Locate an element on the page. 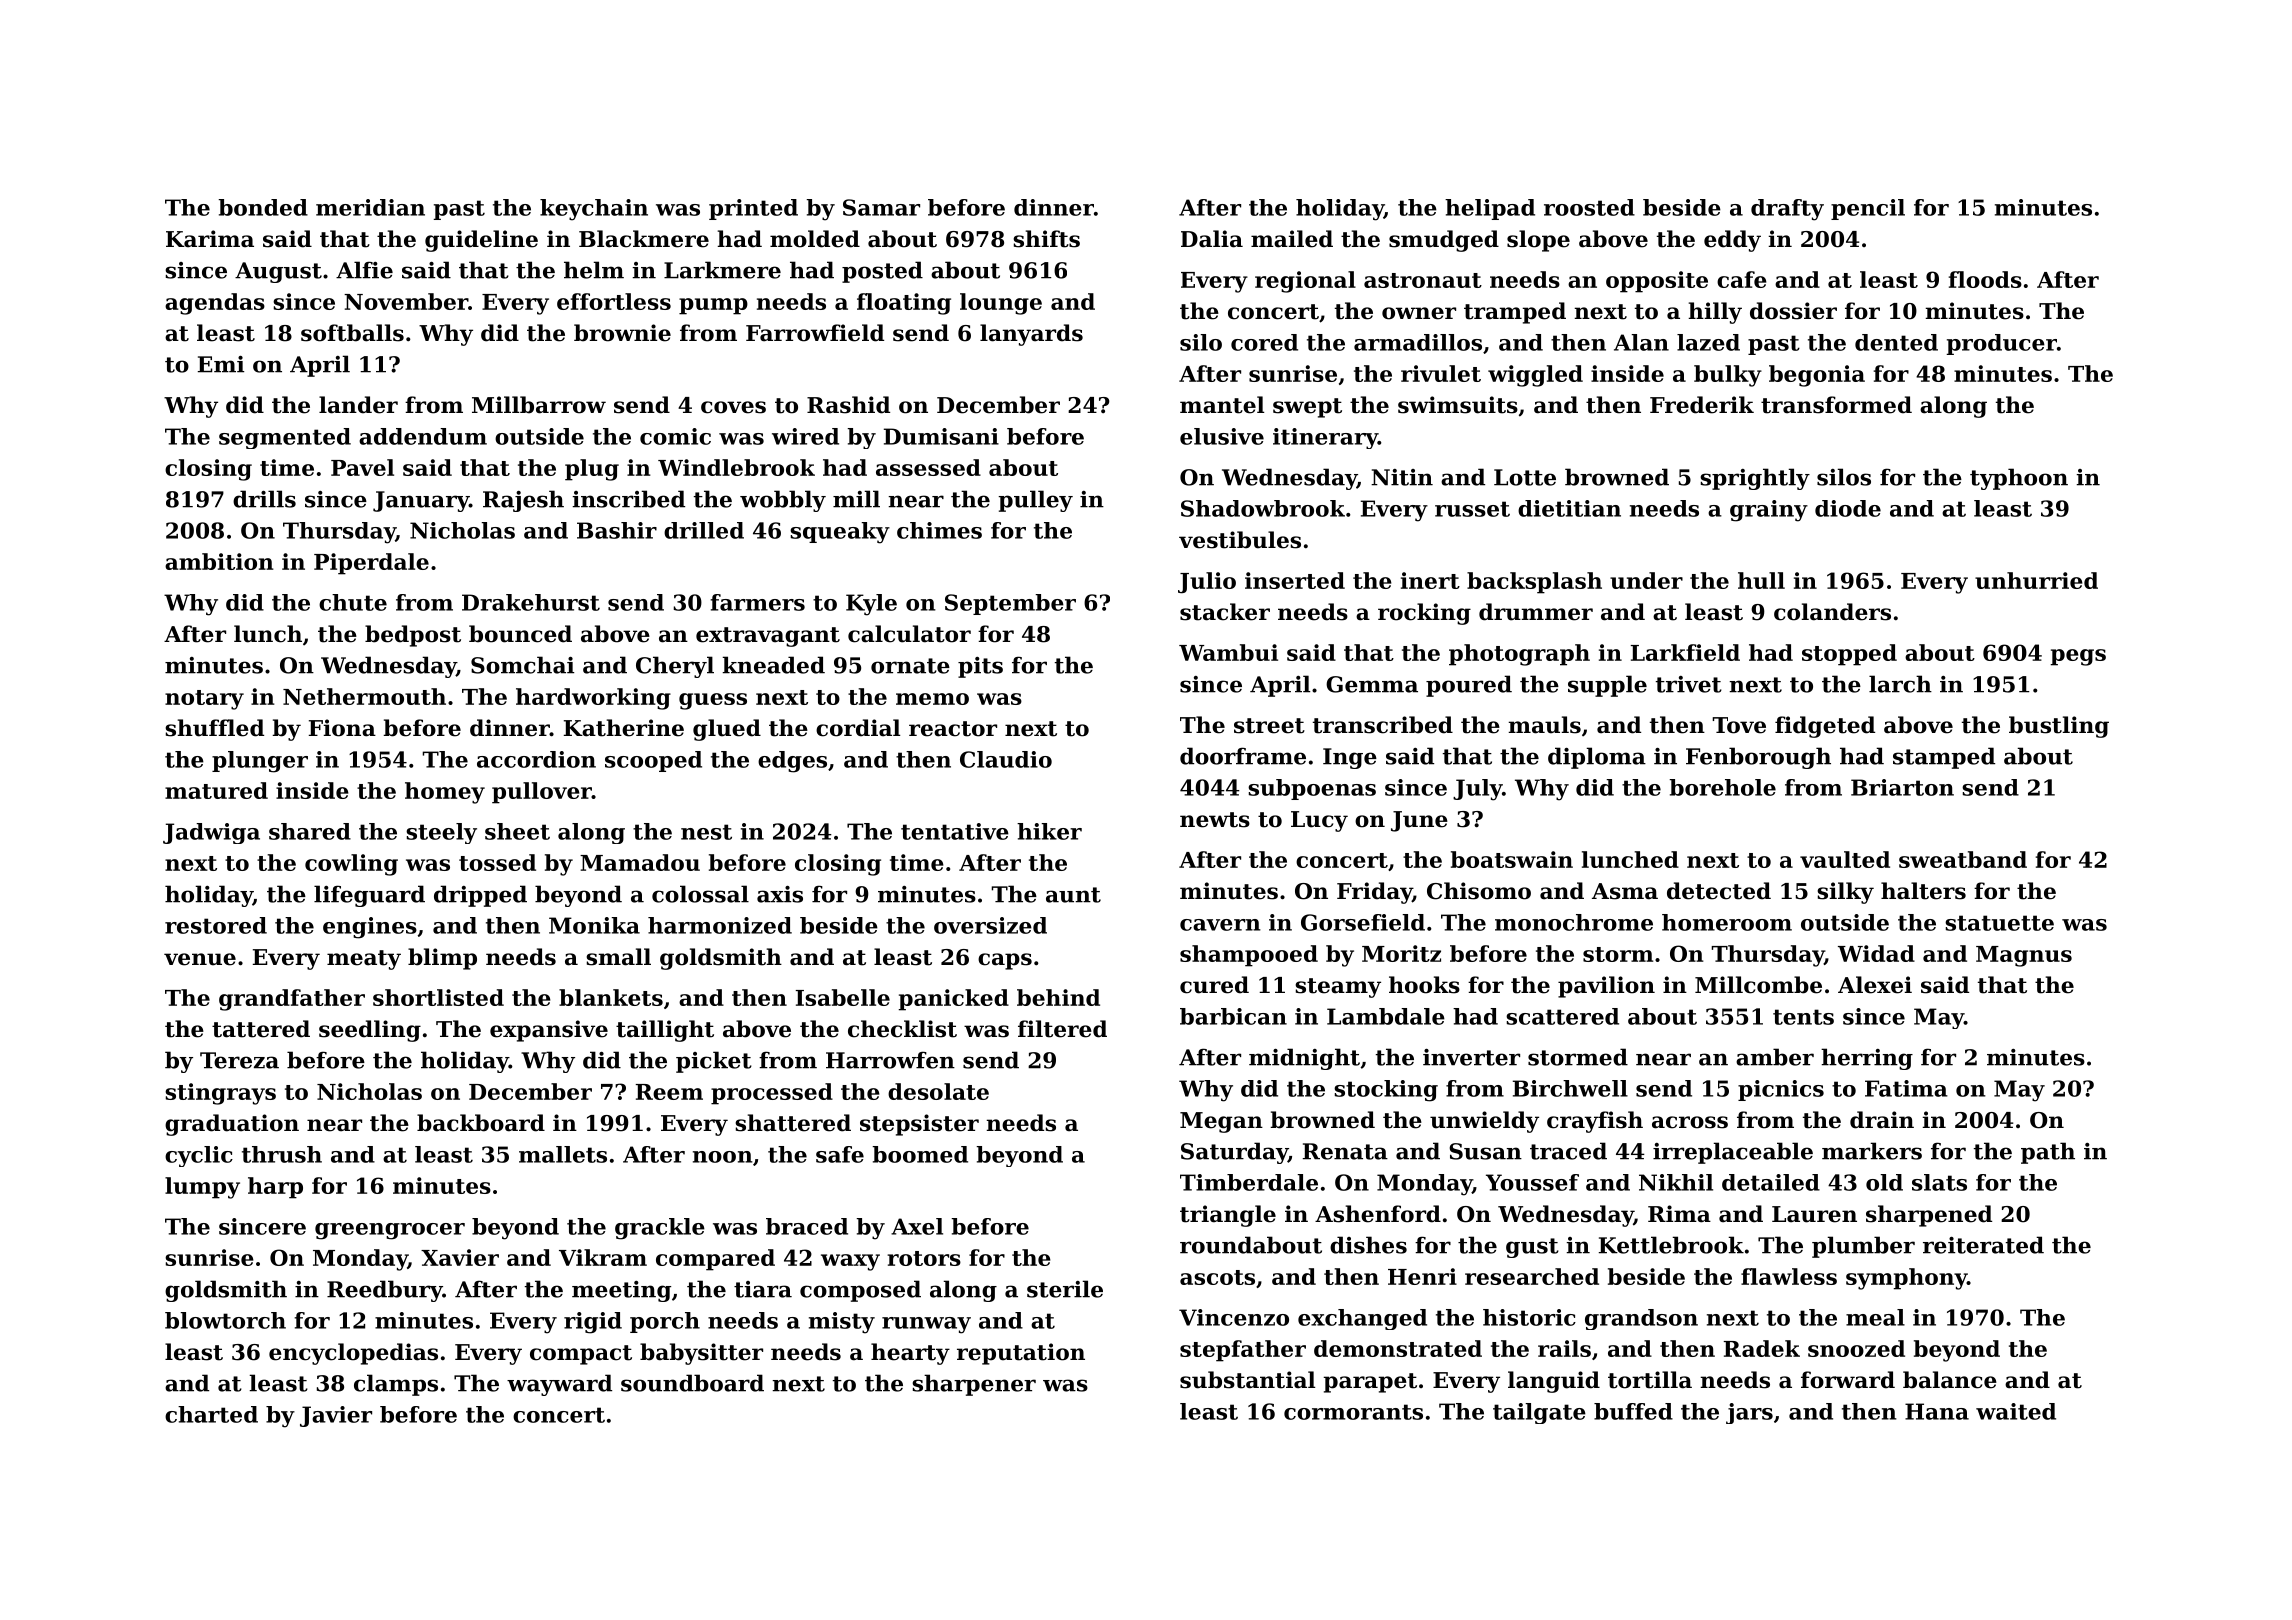 The image size is (2292, 1620). extravagant is located at coordinates (768, 637).
